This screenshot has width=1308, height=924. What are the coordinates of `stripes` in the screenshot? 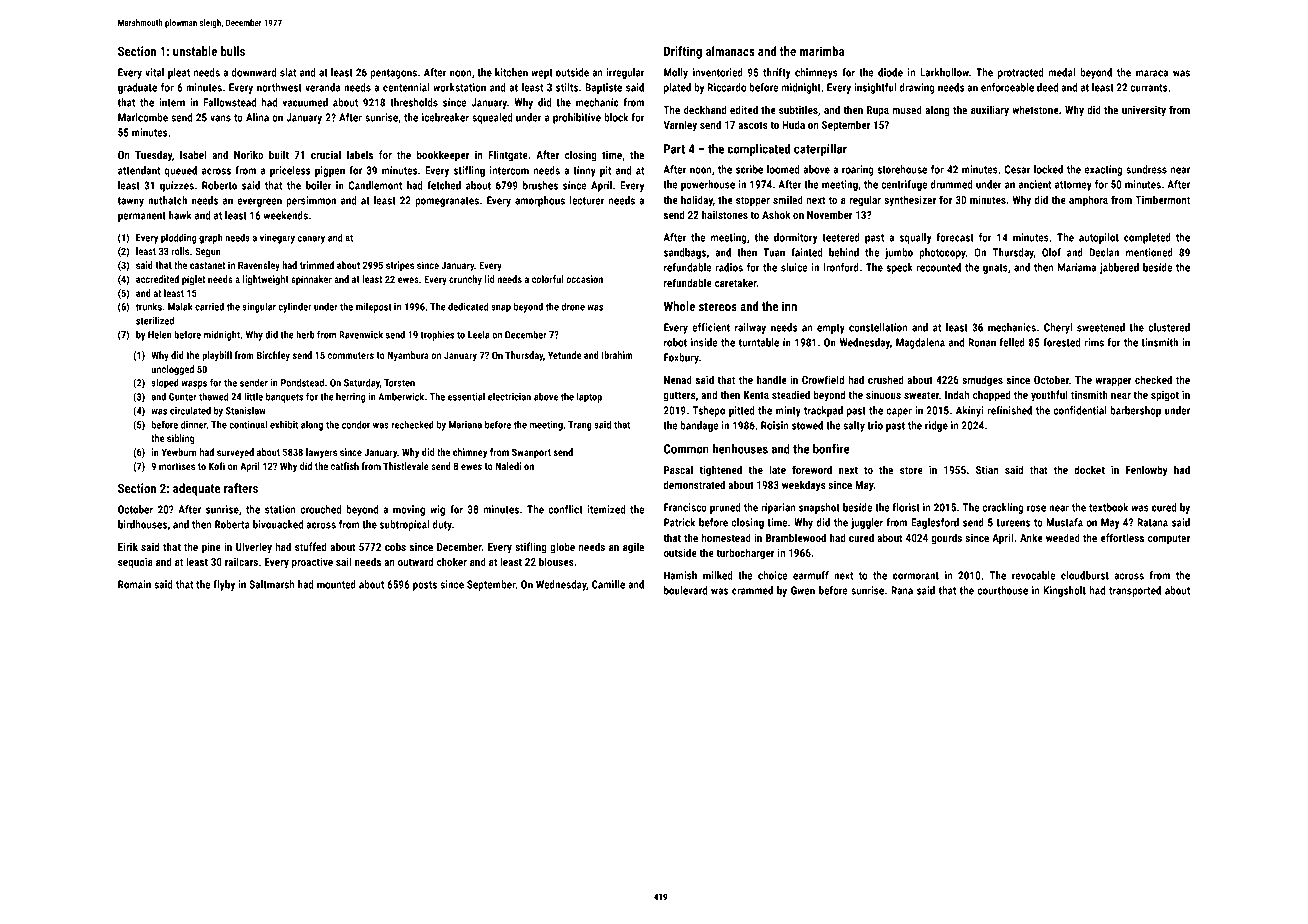 It's located at (400, 266).
